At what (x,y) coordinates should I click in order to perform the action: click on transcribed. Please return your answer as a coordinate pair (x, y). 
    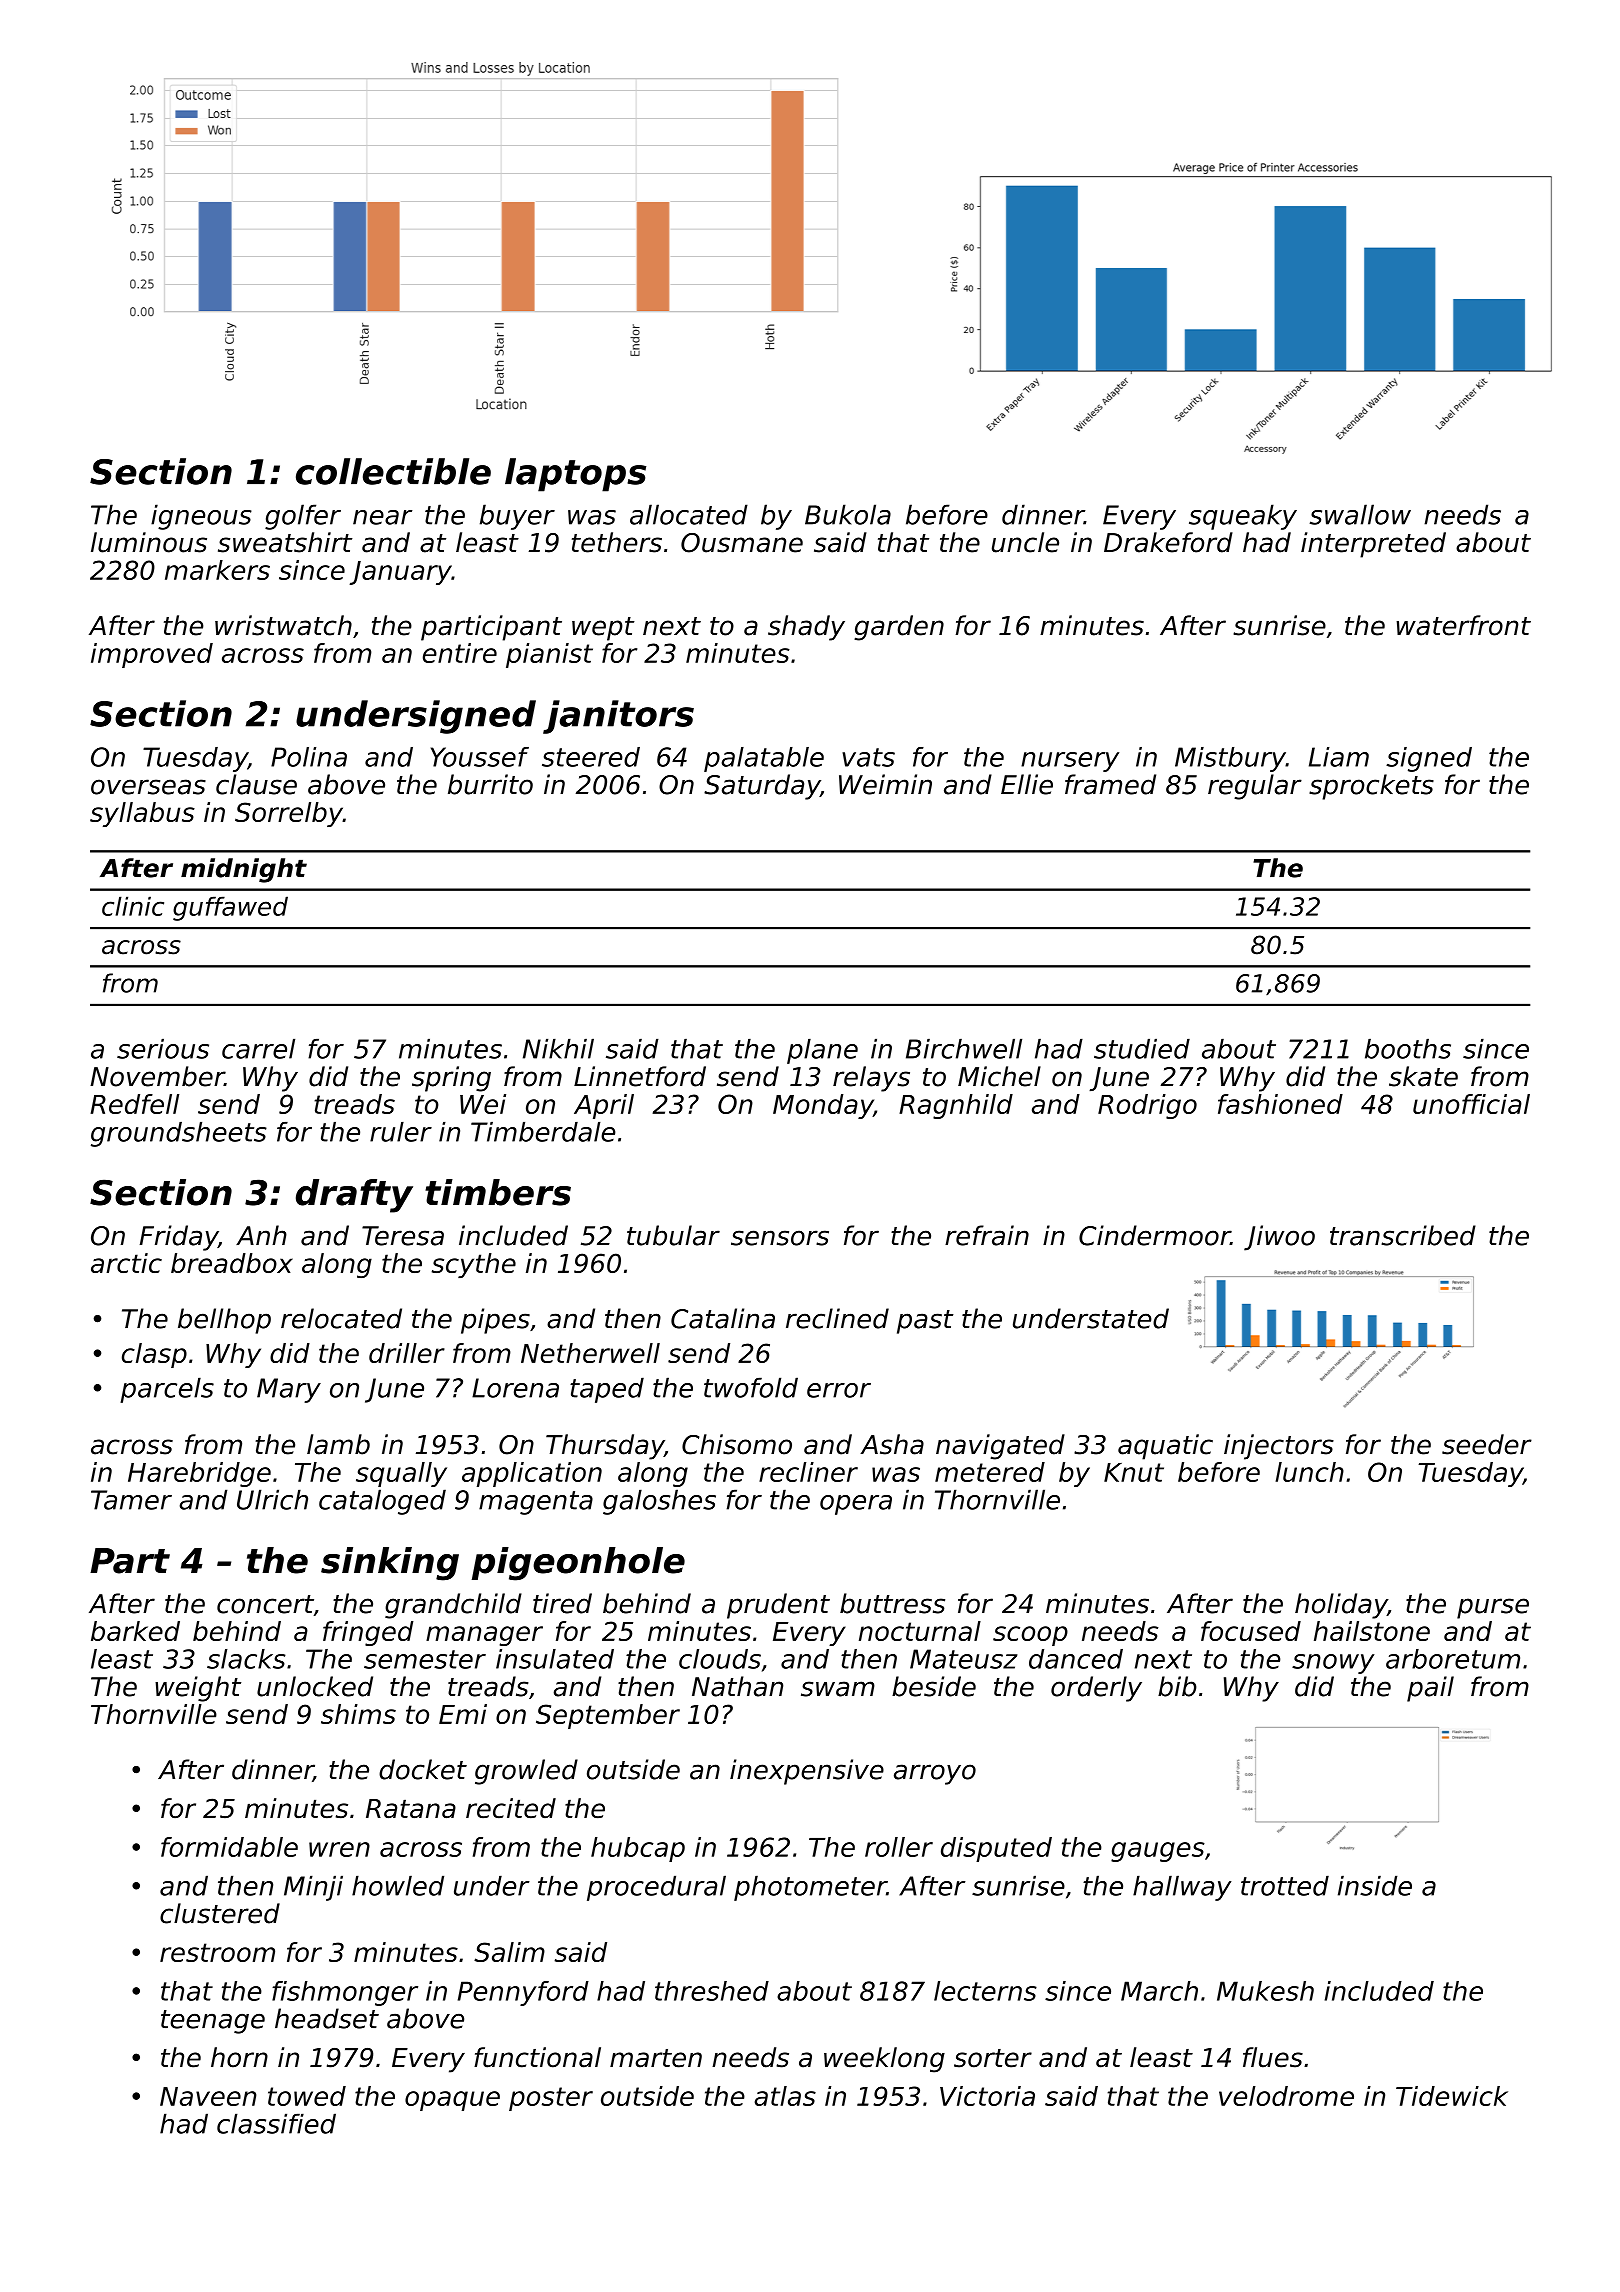
    Looking at the image, I should click on (1403, 1235).
